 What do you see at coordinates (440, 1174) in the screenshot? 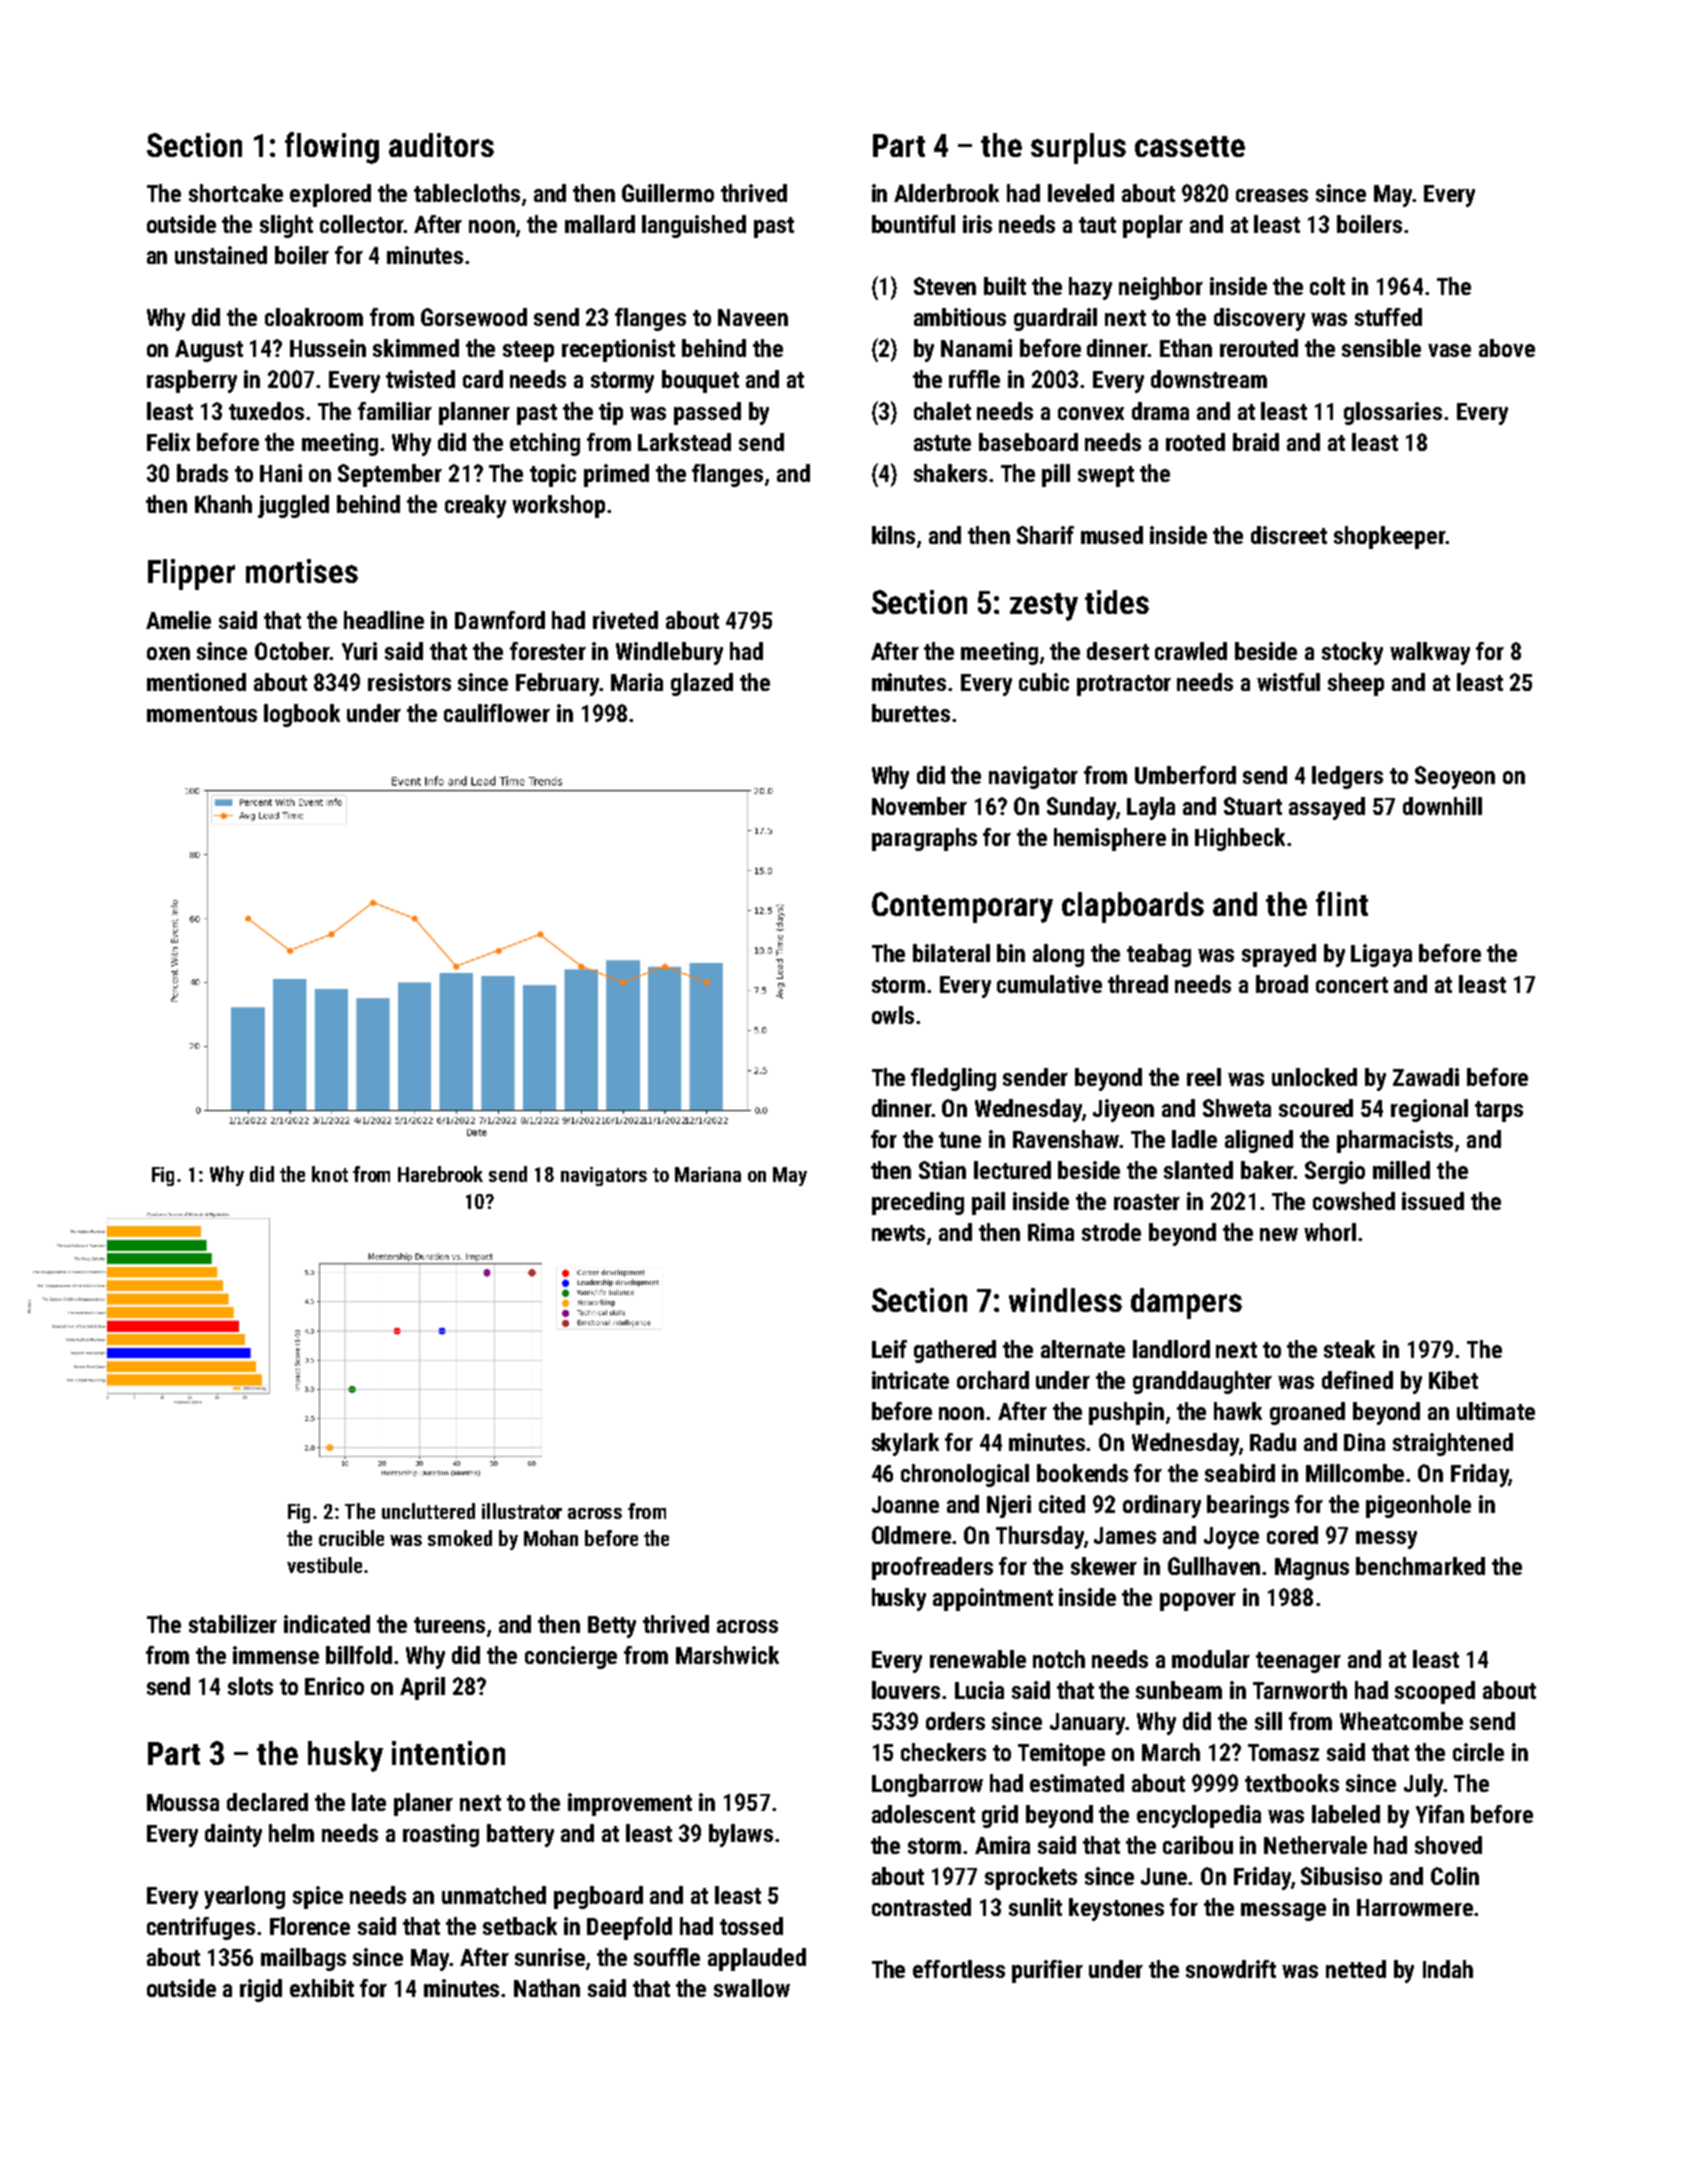
I see `Harebrook` at bounding box center [440, 1174].
